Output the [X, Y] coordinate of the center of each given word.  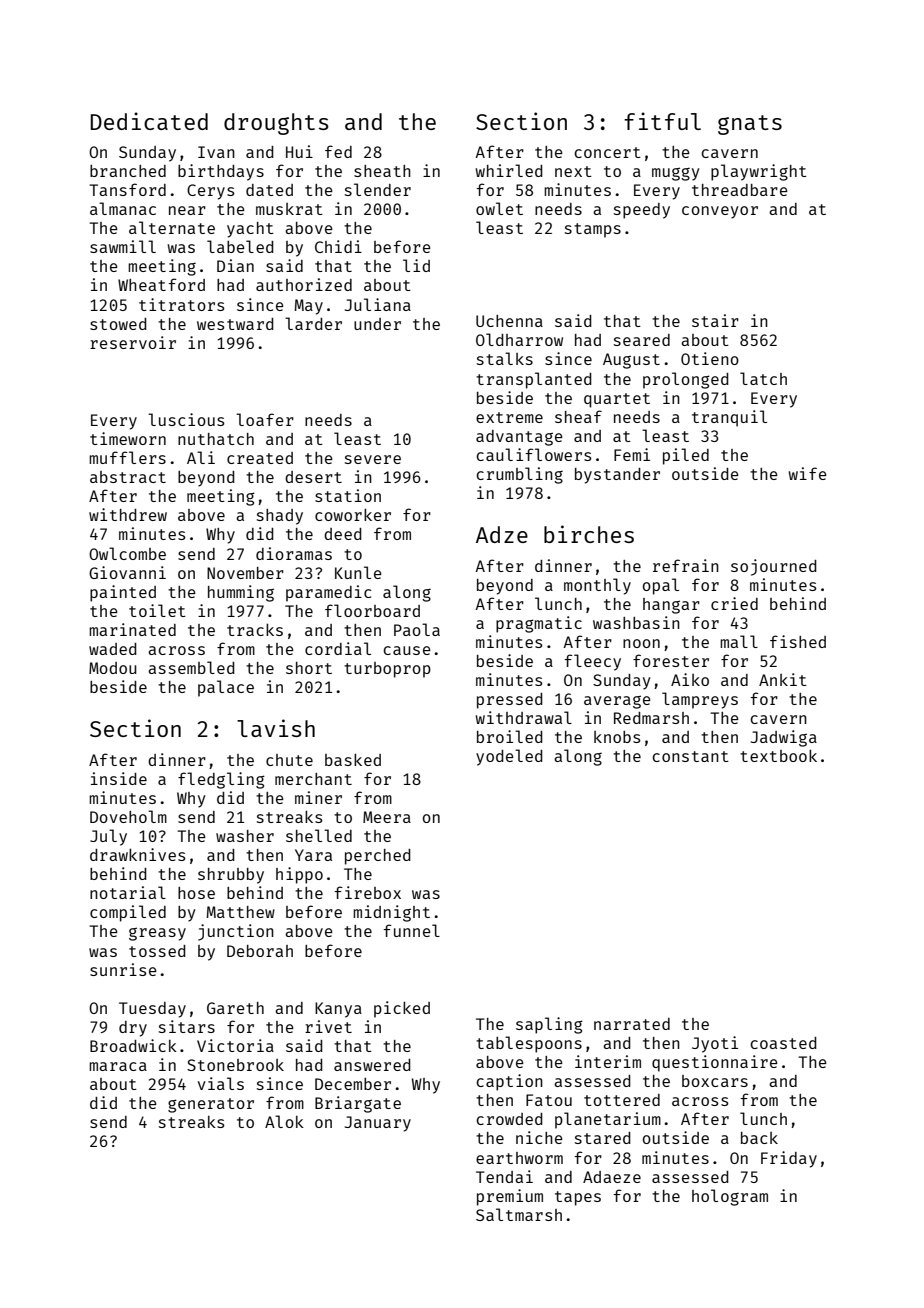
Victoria [235, 1045]
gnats [750, 125]
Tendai [504, 1176]
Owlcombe [127, 553]
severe [373, 459]
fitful [662, 121]
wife [807, 473]
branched [128, 171]
